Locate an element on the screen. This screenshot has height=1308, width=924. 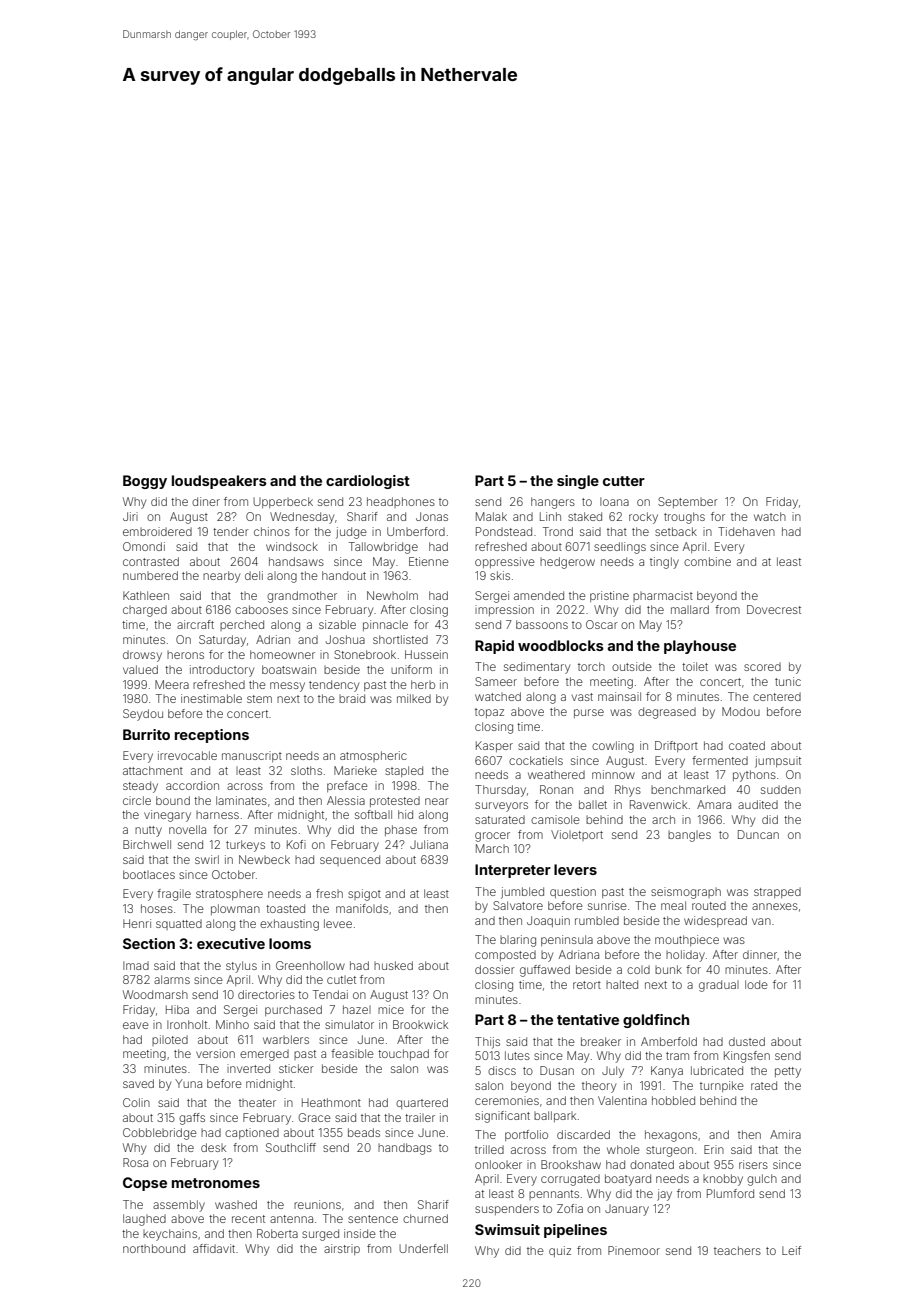
quiz is located at coordinates (560, 1251).
